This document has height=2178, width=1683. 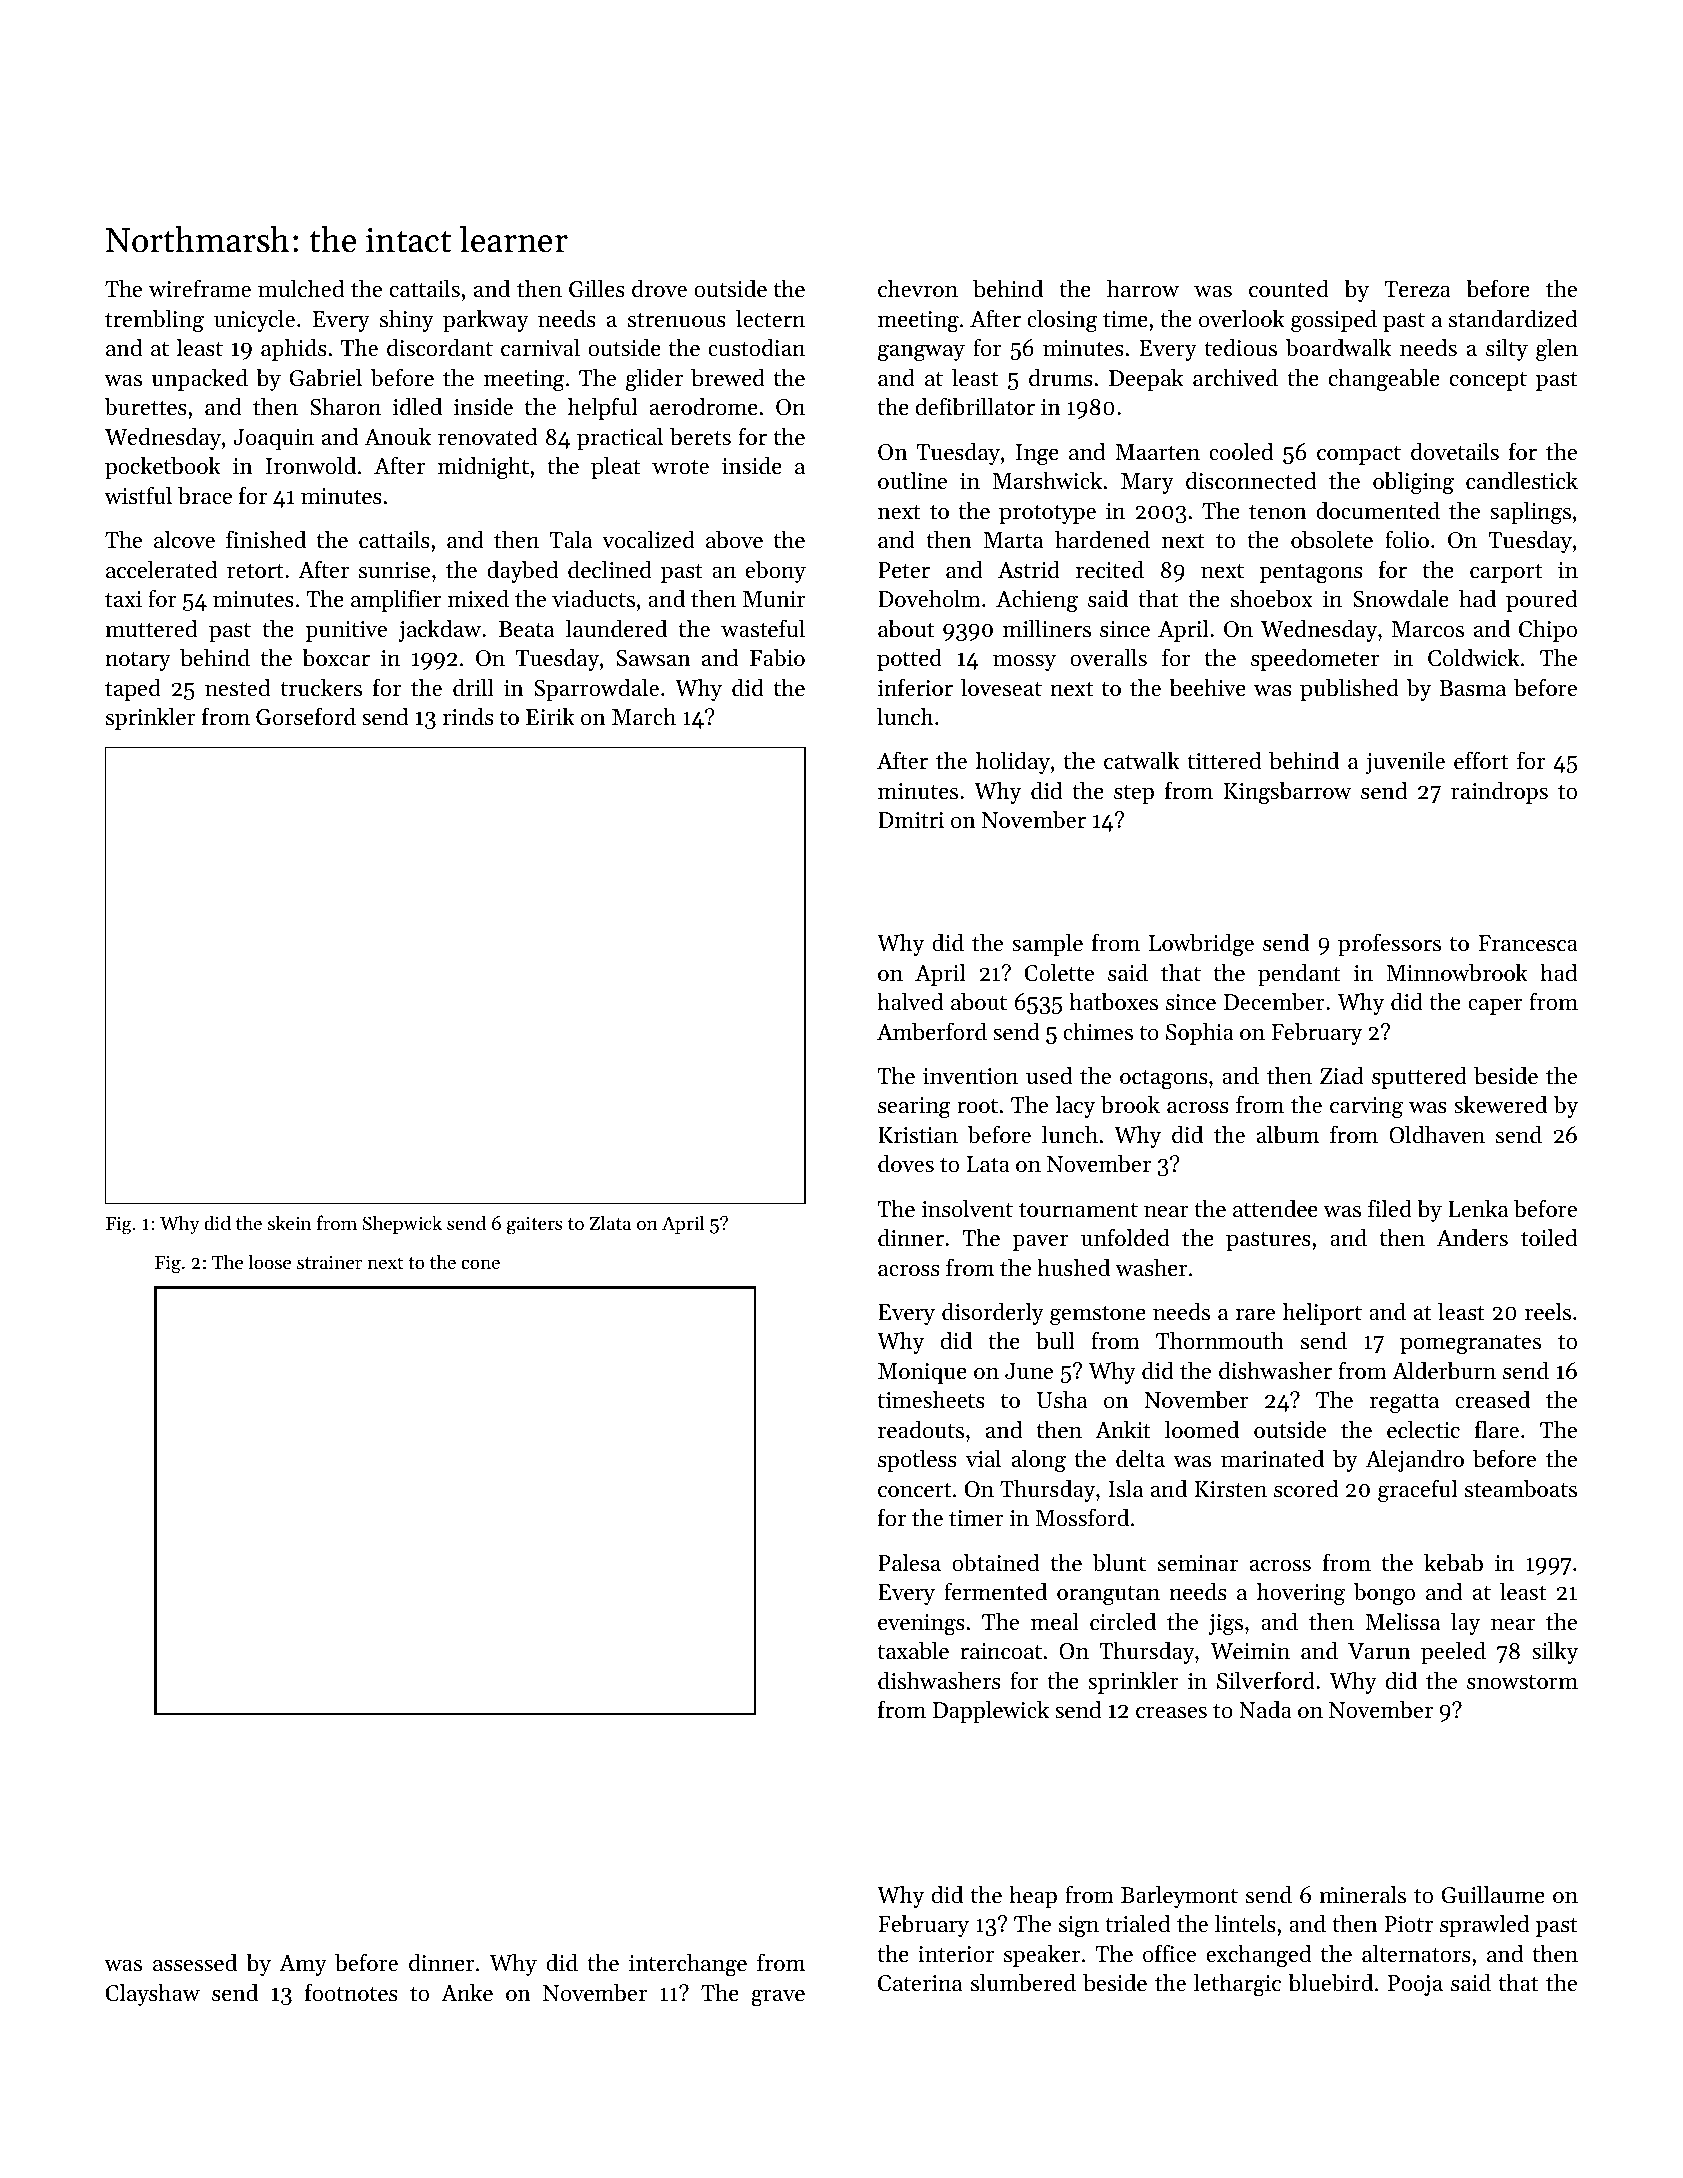 What do you see at coordinates (303, 1965) in the document?
I see `Amy` at bounding box center [303, 1965].
